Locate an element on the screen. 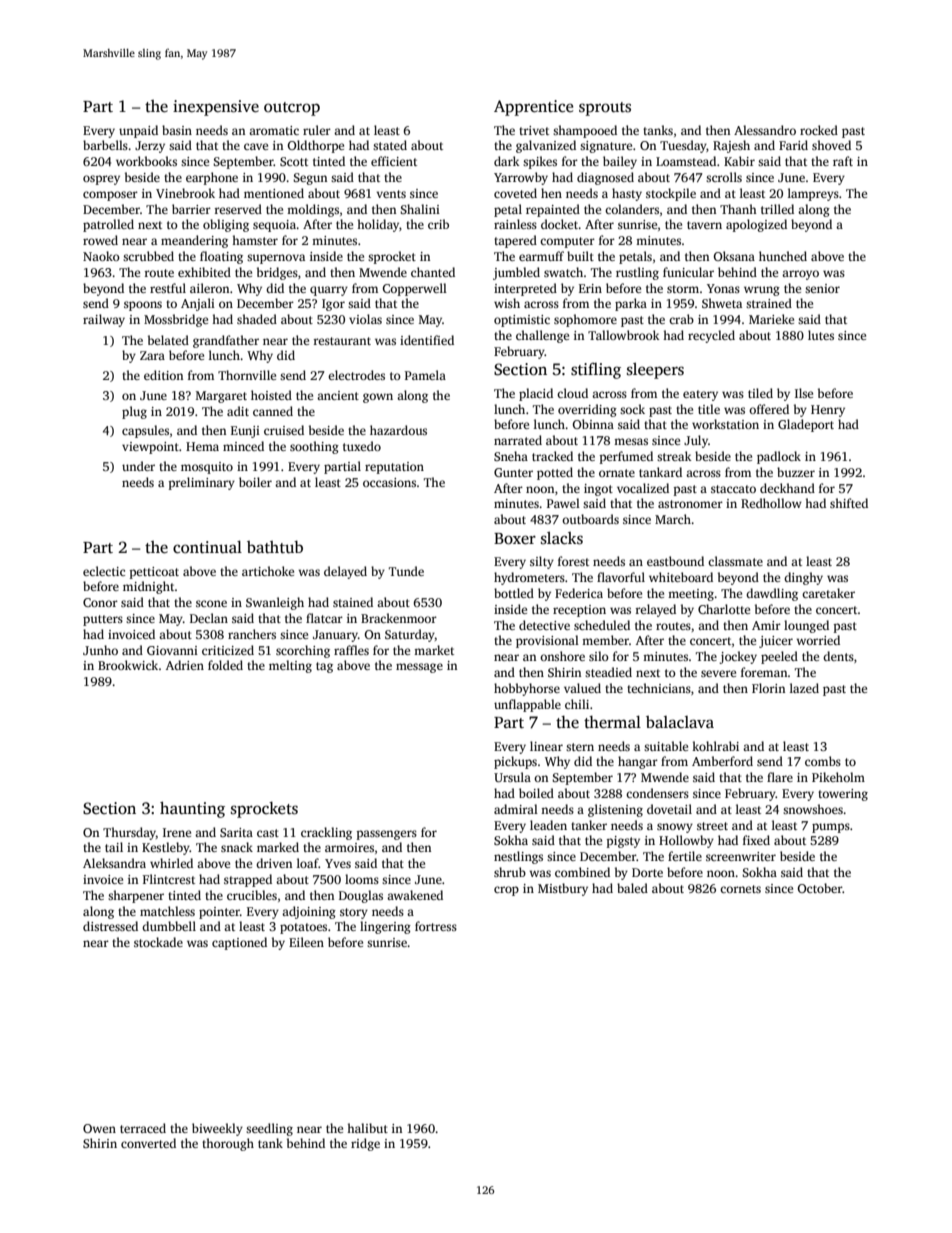  Eileen is located at coordinates (306, 942).
